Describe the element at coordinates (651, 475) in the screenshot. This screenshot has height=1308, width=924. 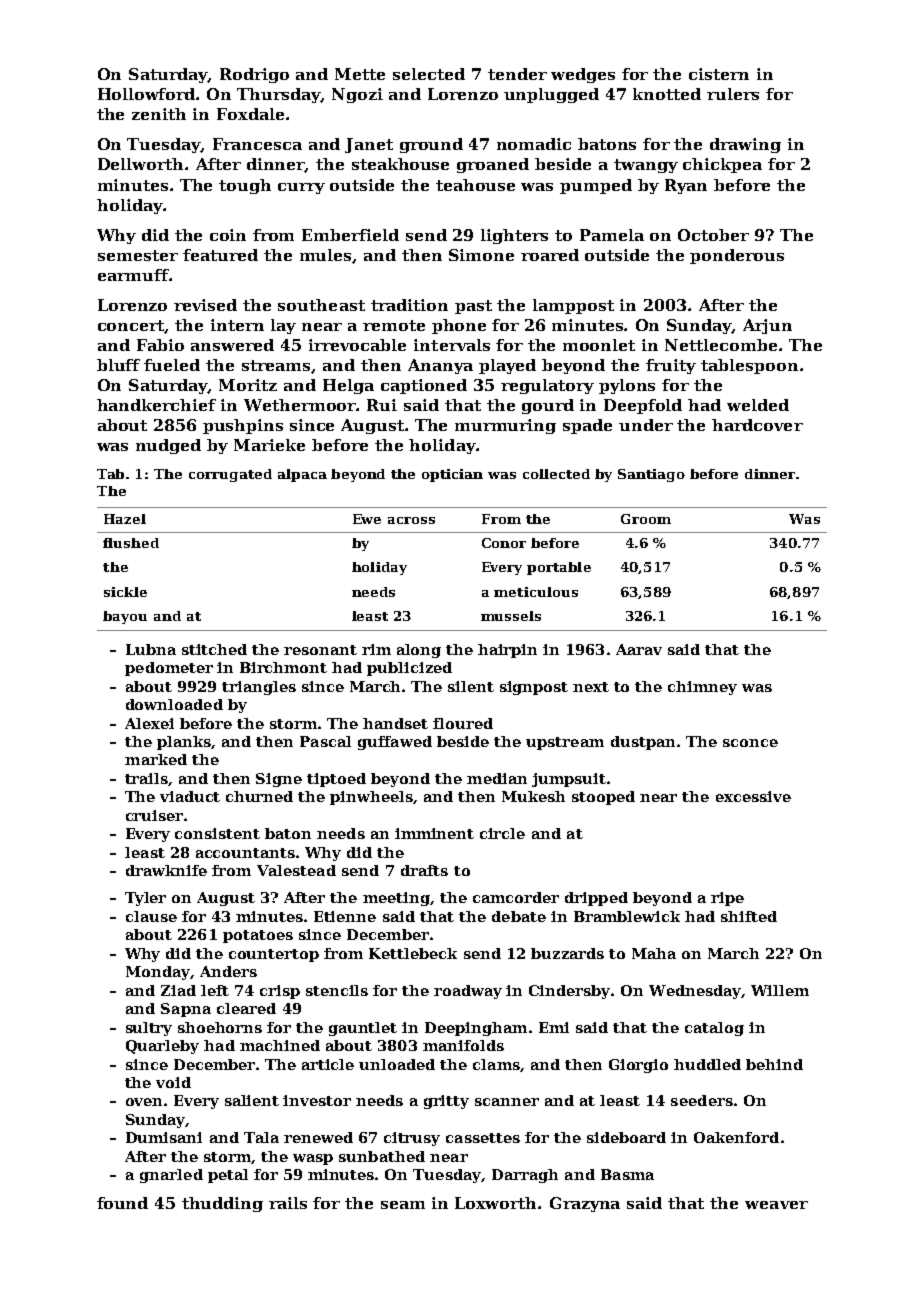
I see `Santiago` at that location.
